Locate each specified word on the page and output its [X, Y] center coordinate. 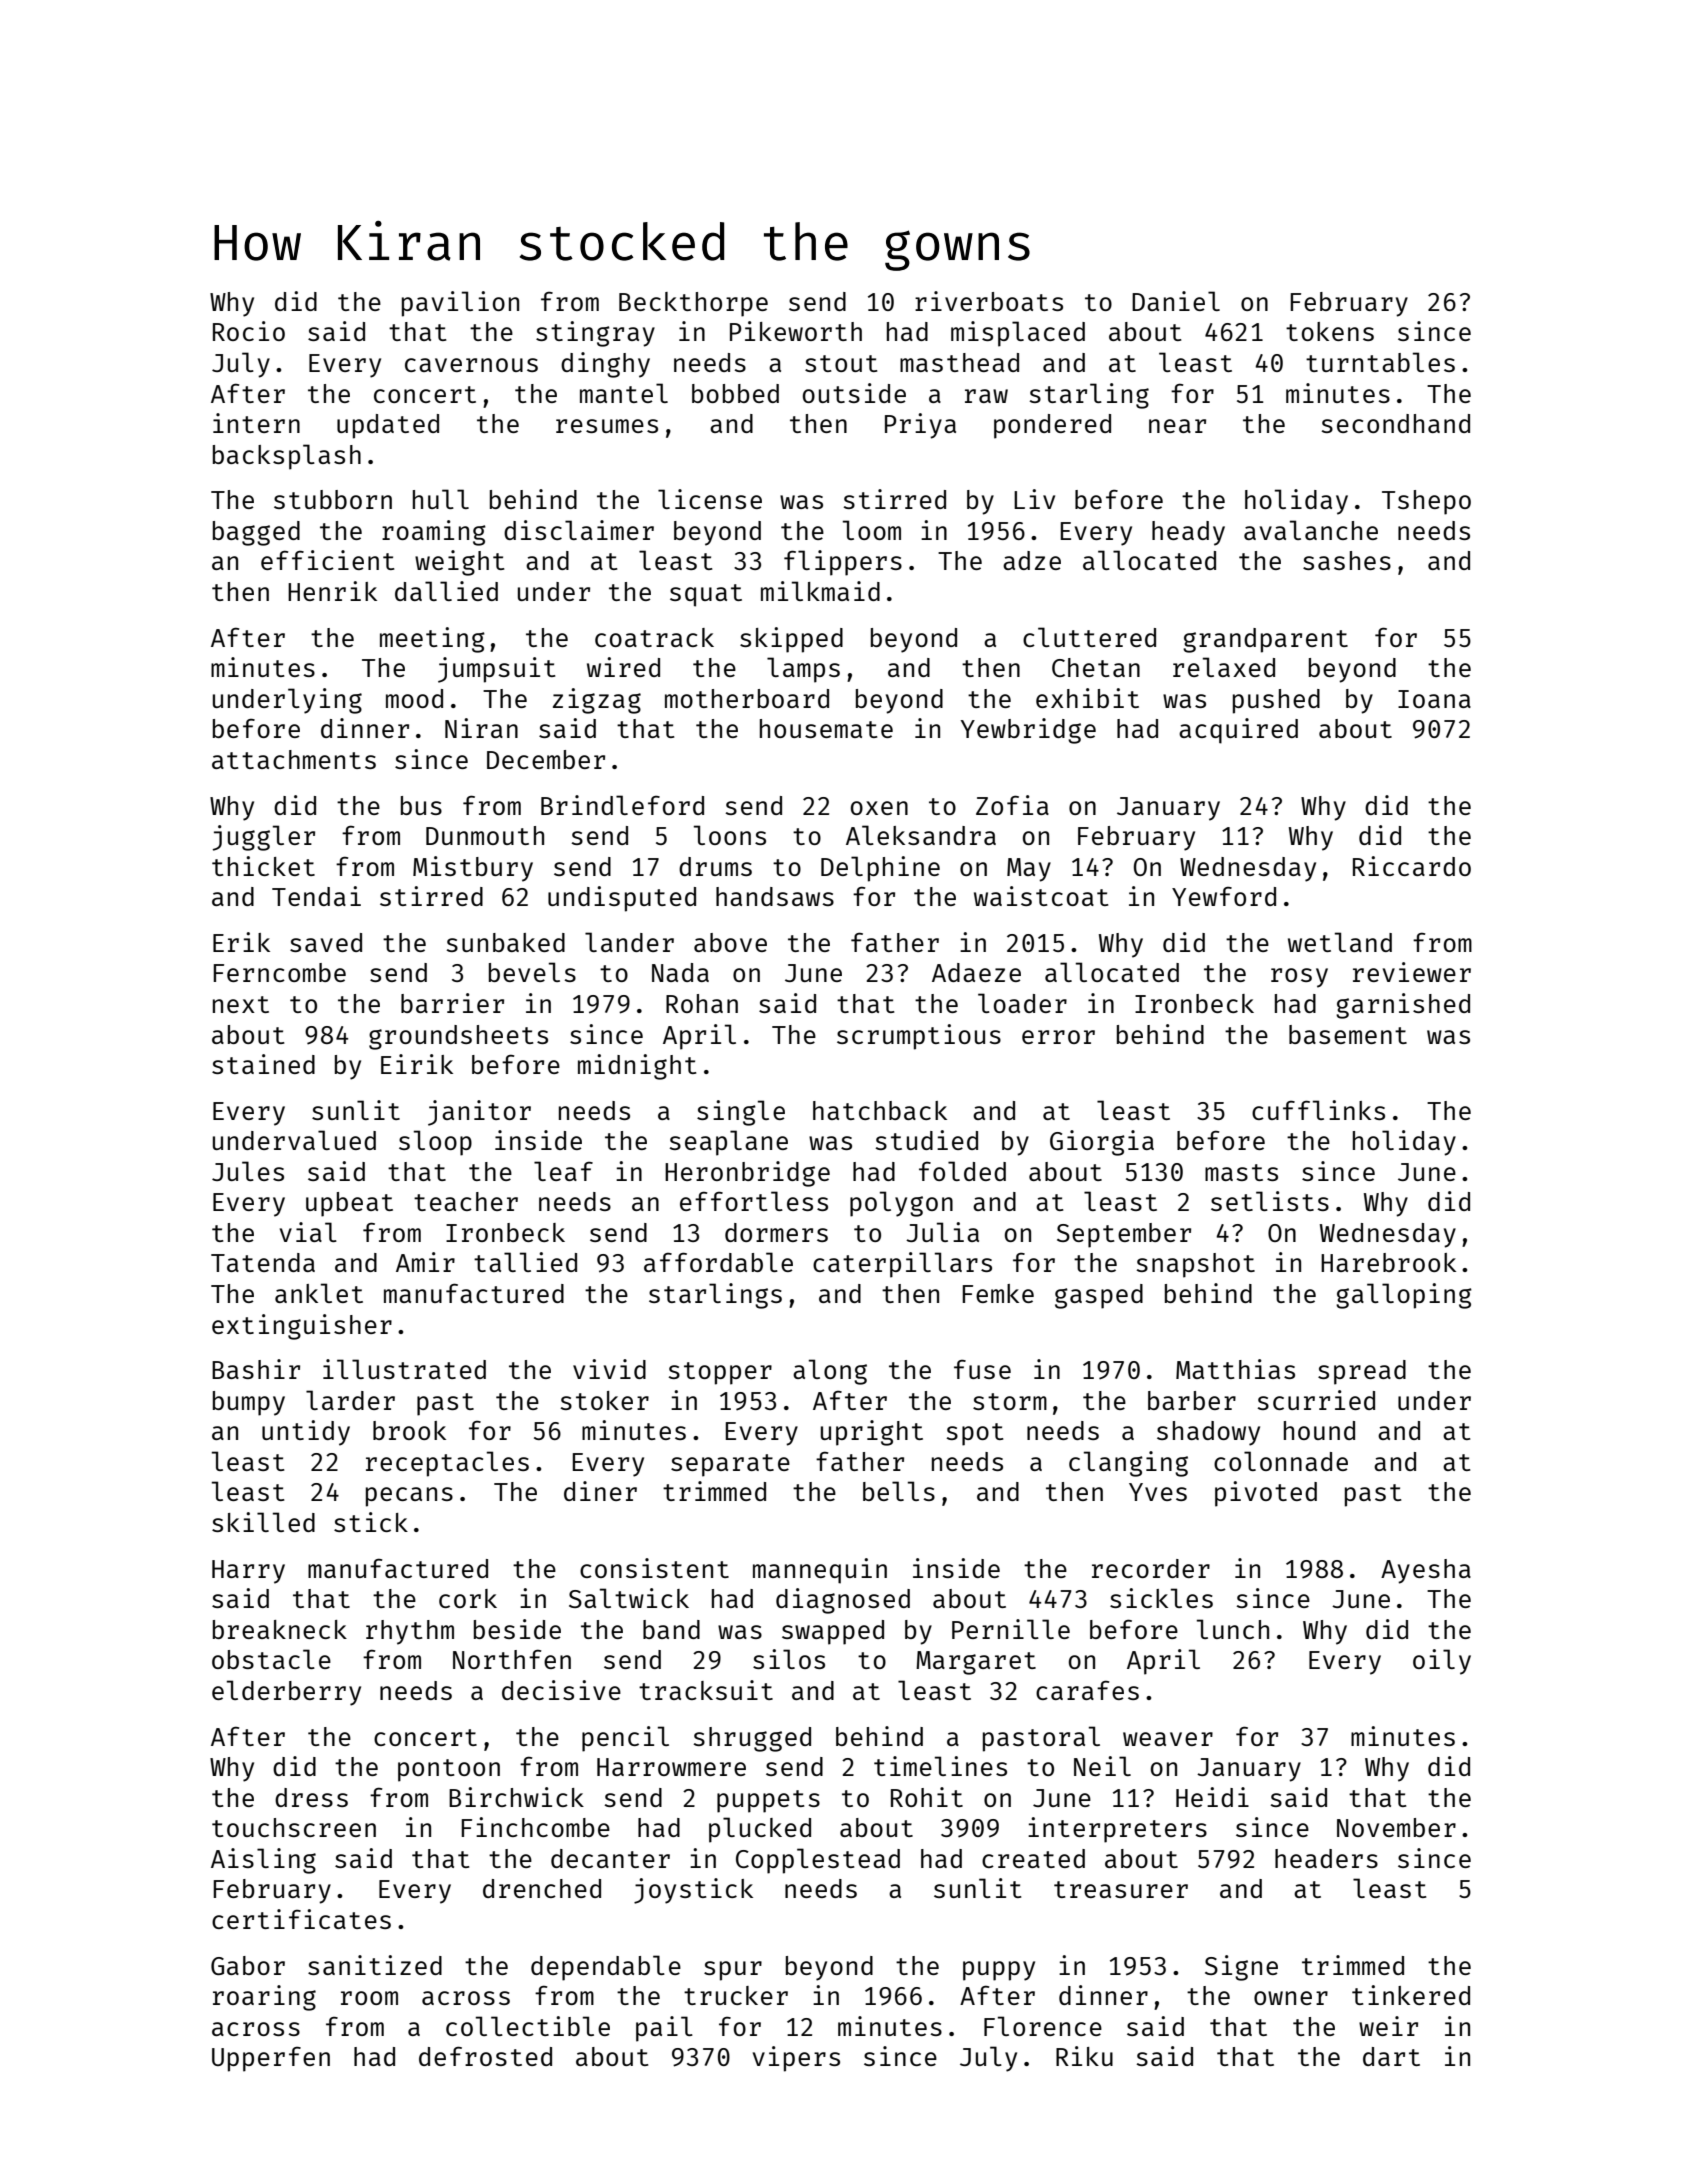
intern [256, 423]
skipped [791, 640]
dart [1391, 2056]
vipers [796, 2059]
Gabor [248, 1965]
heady [1188, 533]
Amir [425, 1262]
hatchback [880, 1110]
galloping [1404, 1296]
